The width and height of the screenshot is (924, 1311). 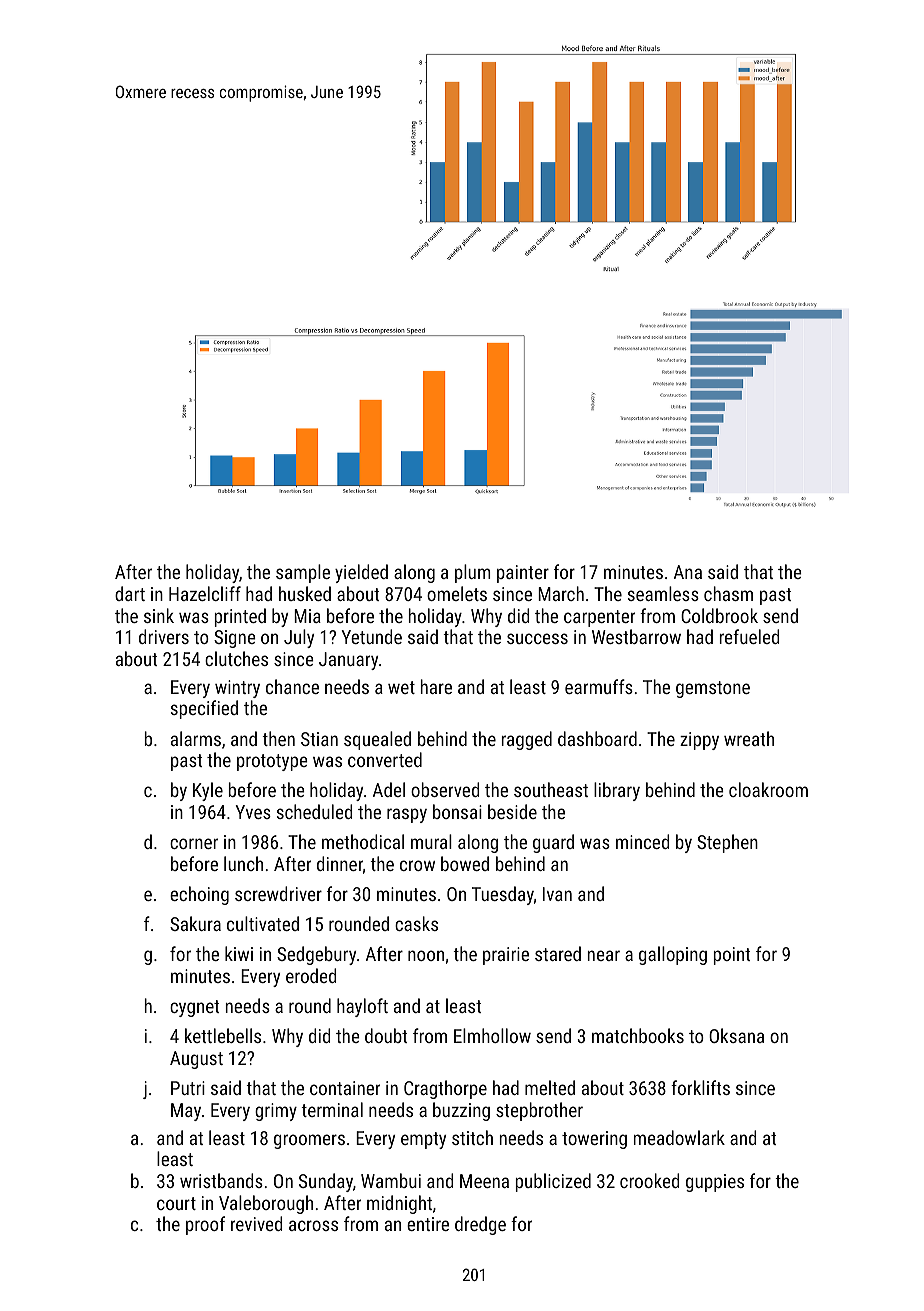 I want to click on noon, so click(x=426, y=955).
